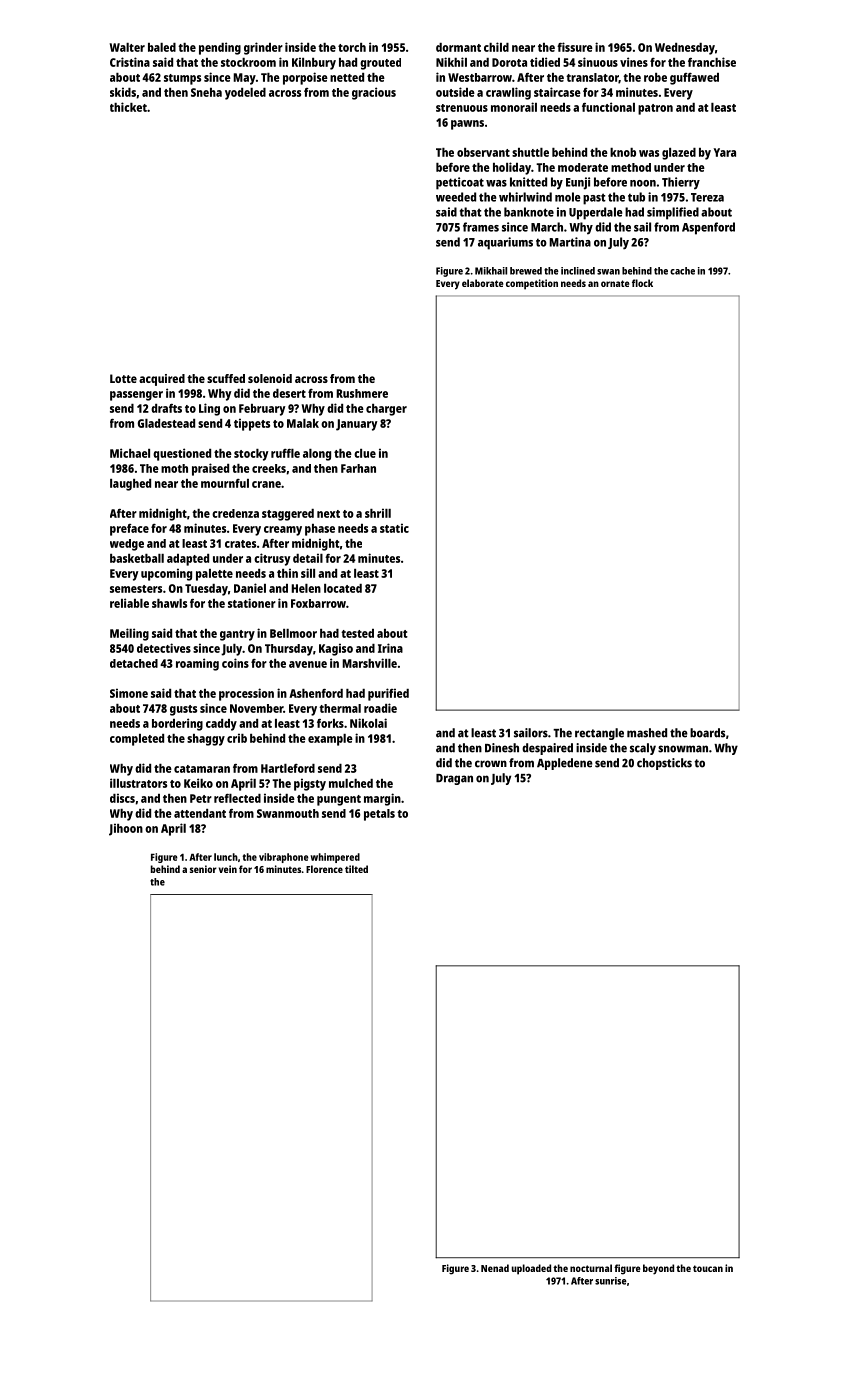 This screenshot has width=849, height=1400. What do you see at coordinates (531, 1269) in the screenshot?
I see `uploaded` at bounding box center [531, 1269].
